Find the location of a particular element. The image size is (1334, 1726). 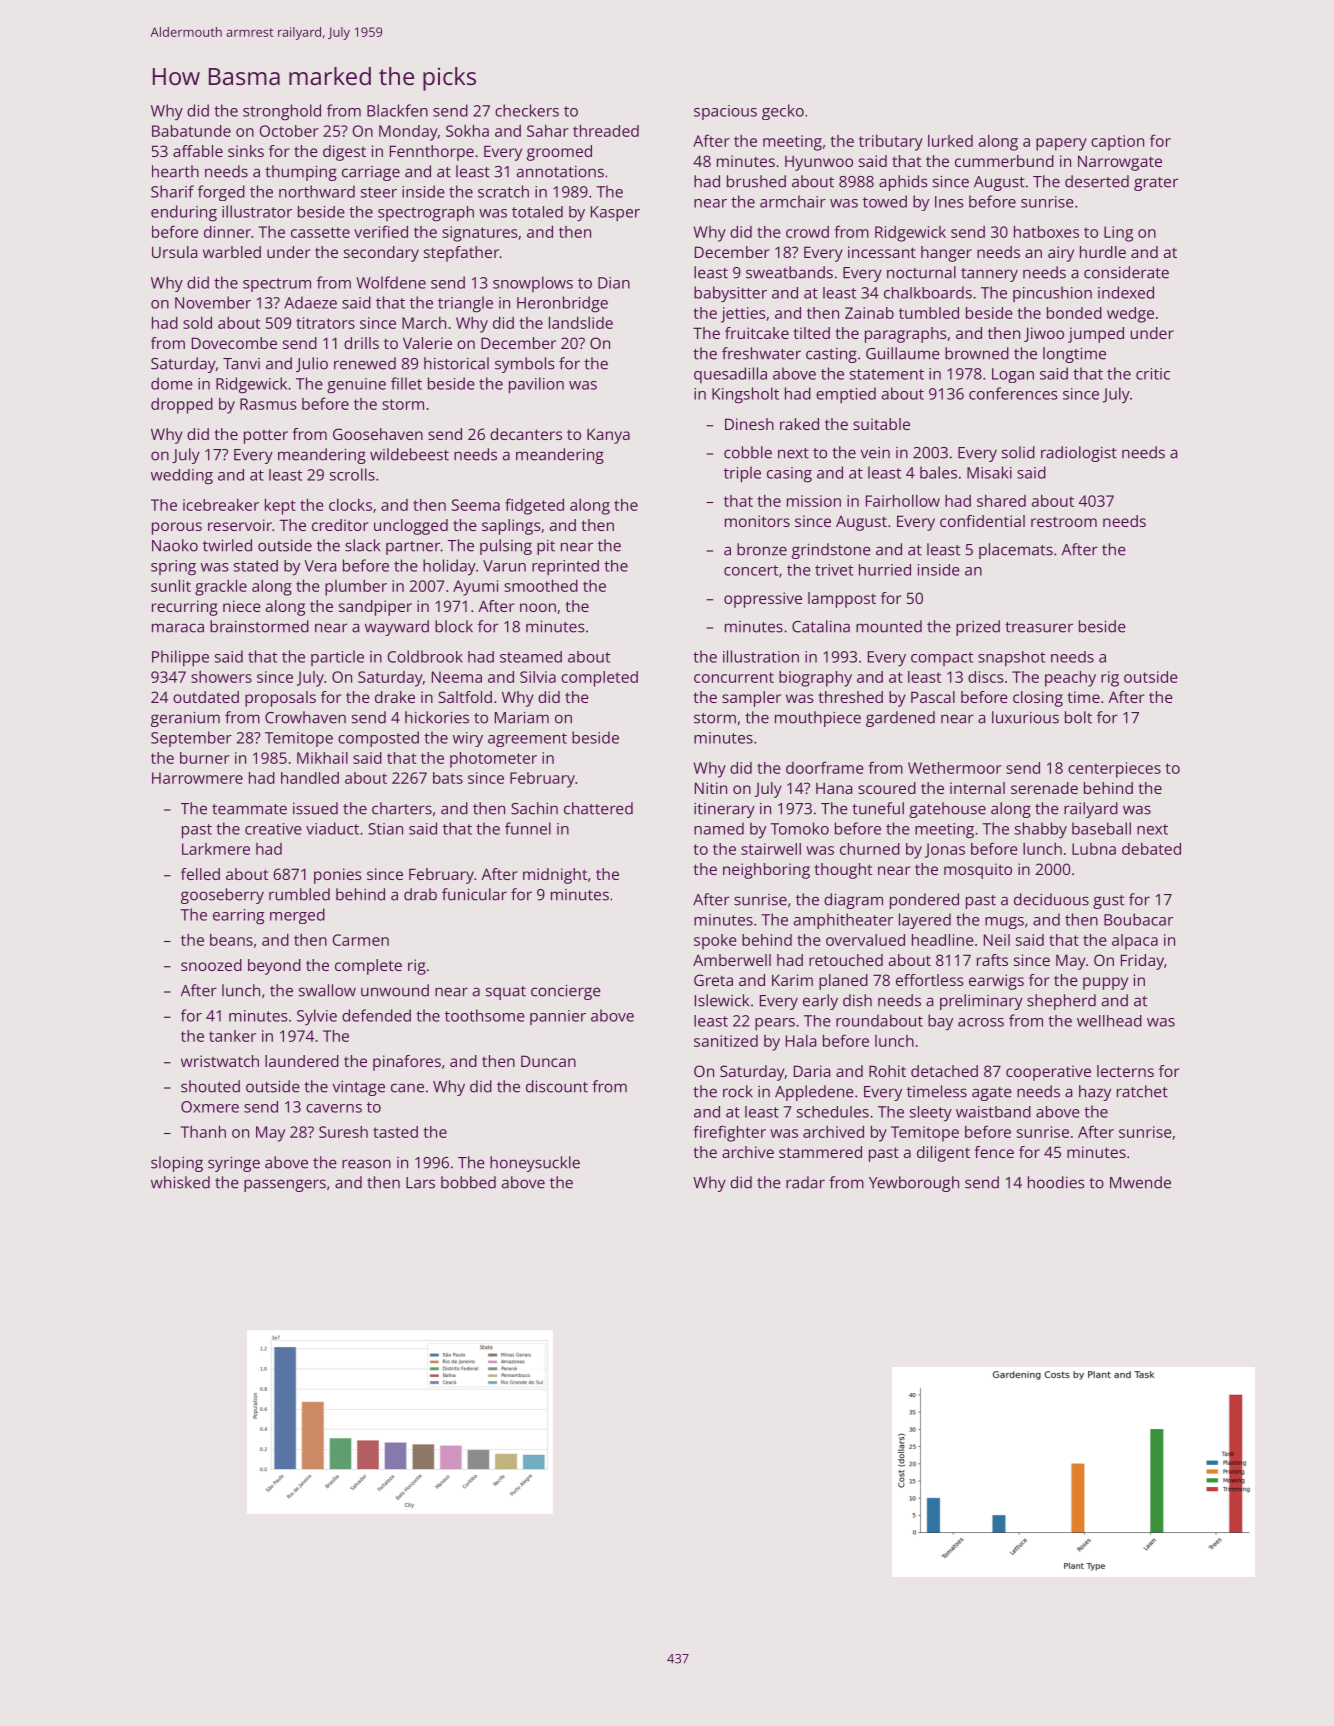

named is located at coordinates (719, 828).
